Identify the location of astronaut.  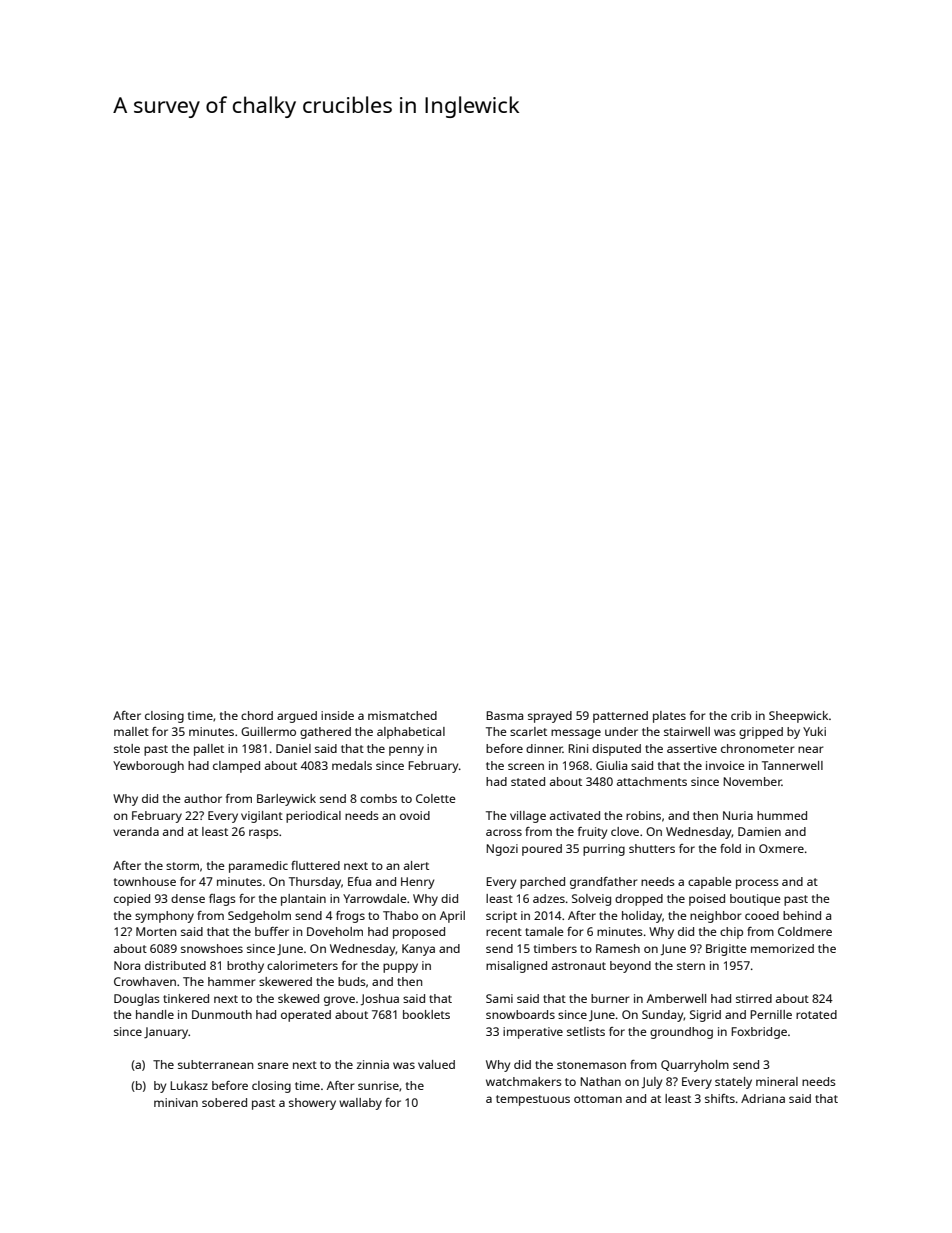
(579, 966).
